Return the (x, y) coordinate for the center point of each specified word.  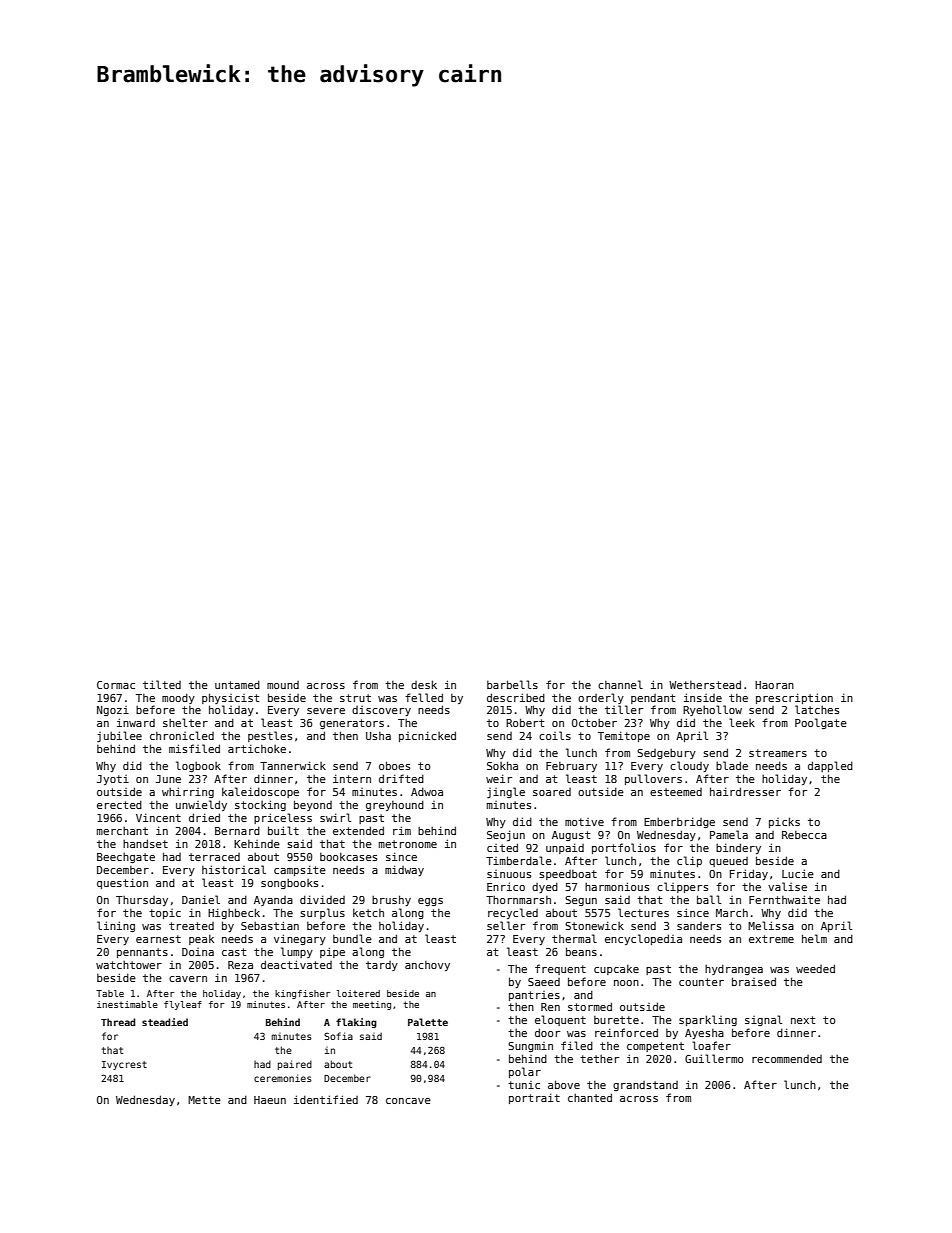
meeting (372, 1005)
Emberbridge (679, 822)
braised (754, 981)
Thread (118, 1022)
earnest (158, 939)
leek (742, 722)
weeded (815, 968)
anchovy (427, 966)
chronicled (182, 735)
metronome (408, 844)
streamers (778, 753)
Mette (204, 1100)
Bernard (237, 830)
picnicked (427, 736)
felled (424, 697)
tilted (162, 684)
